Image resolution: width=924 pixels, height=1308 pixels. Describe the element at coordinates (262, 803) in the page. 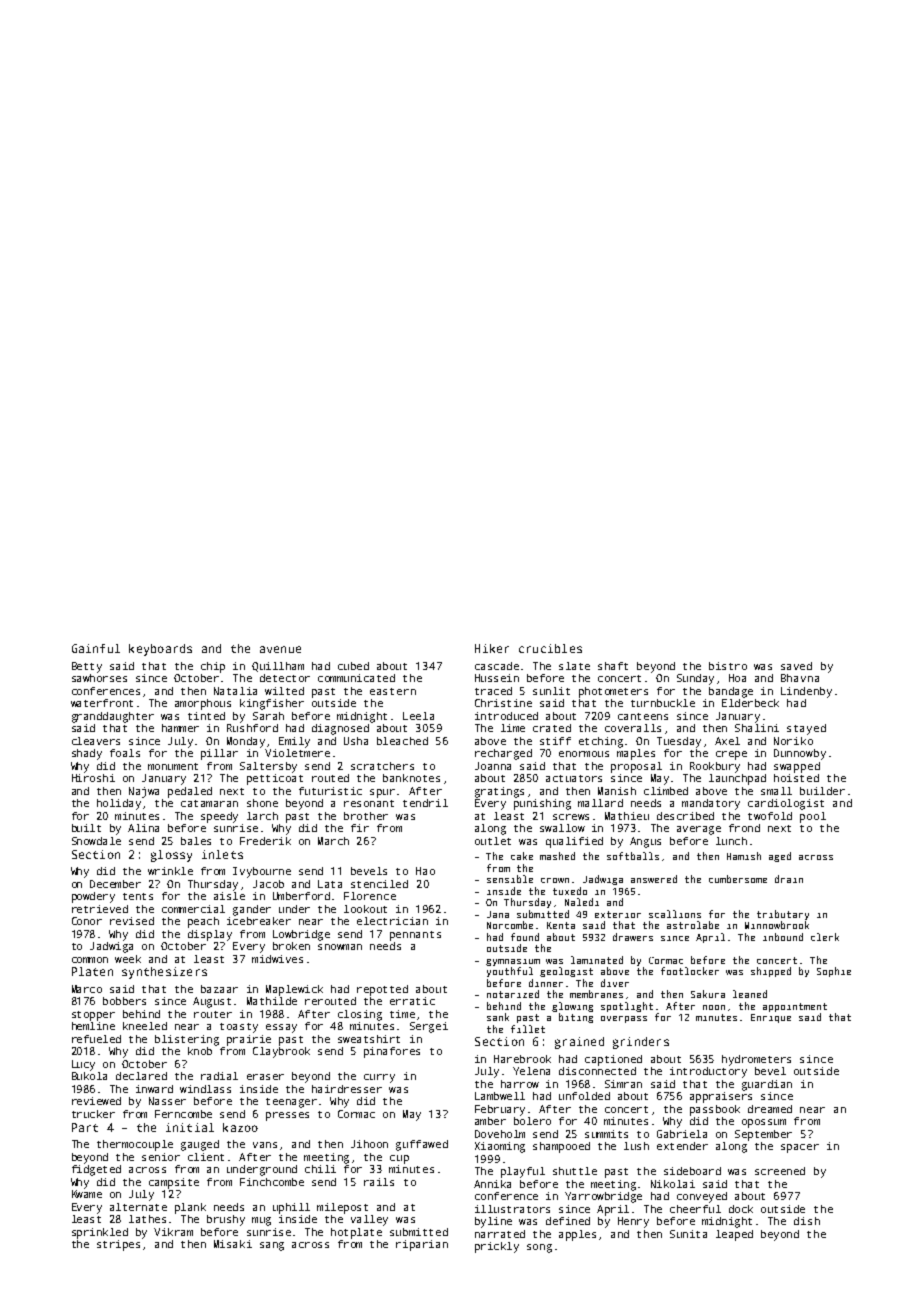

I see `shone` at that location.
